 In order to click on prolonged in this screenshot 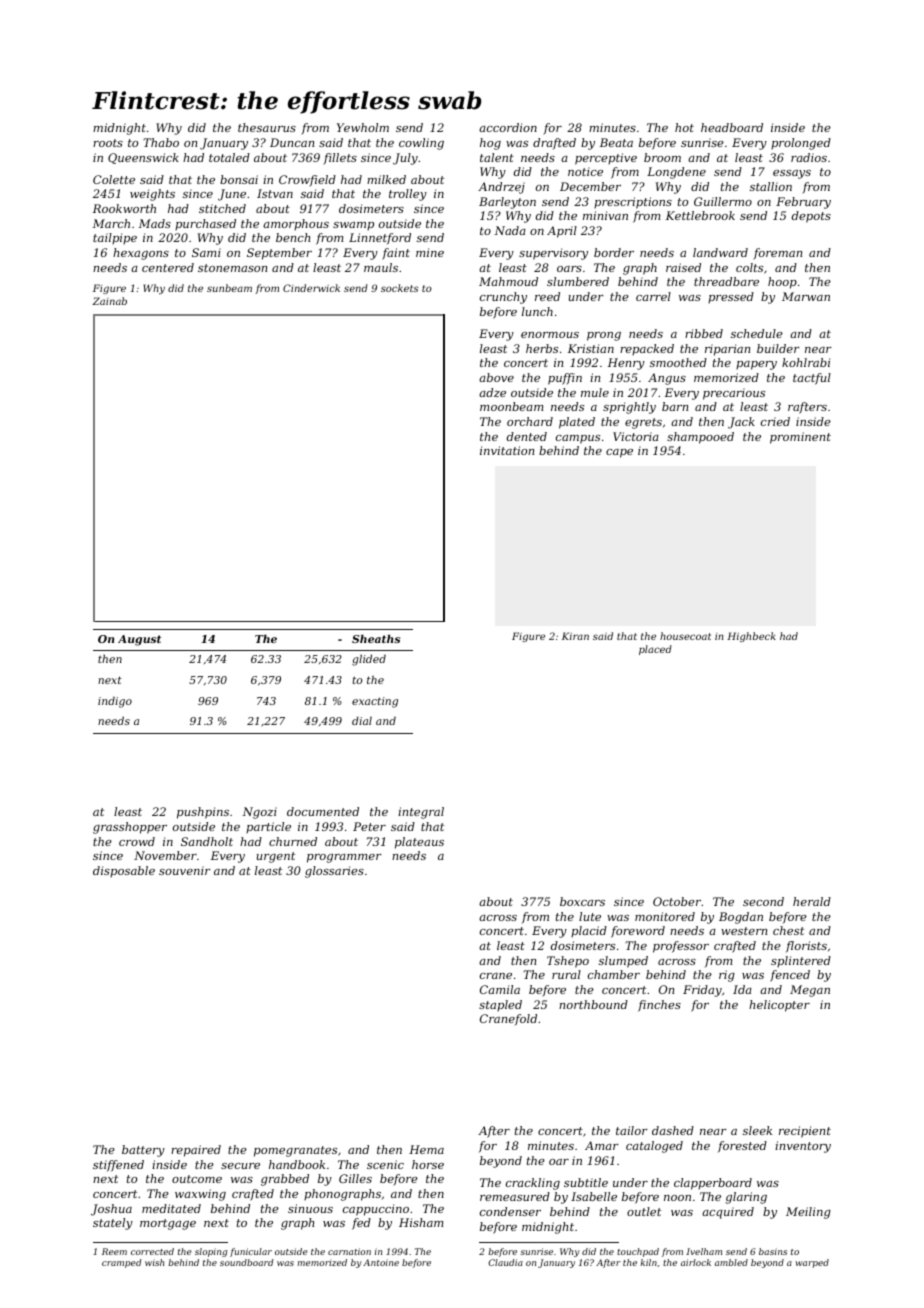, I will do `click(801, 144)`.
